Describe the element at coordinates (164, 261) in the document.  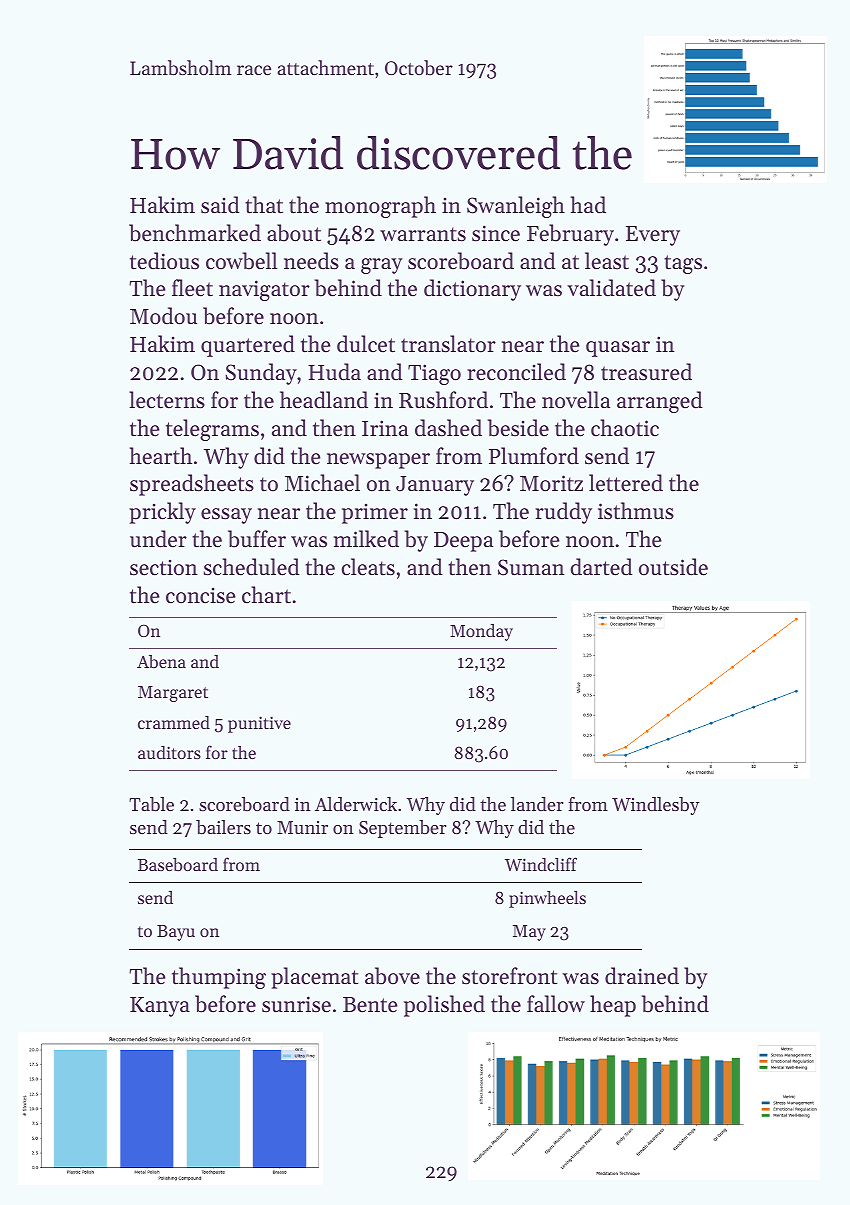
I see `tedious` at that location.
